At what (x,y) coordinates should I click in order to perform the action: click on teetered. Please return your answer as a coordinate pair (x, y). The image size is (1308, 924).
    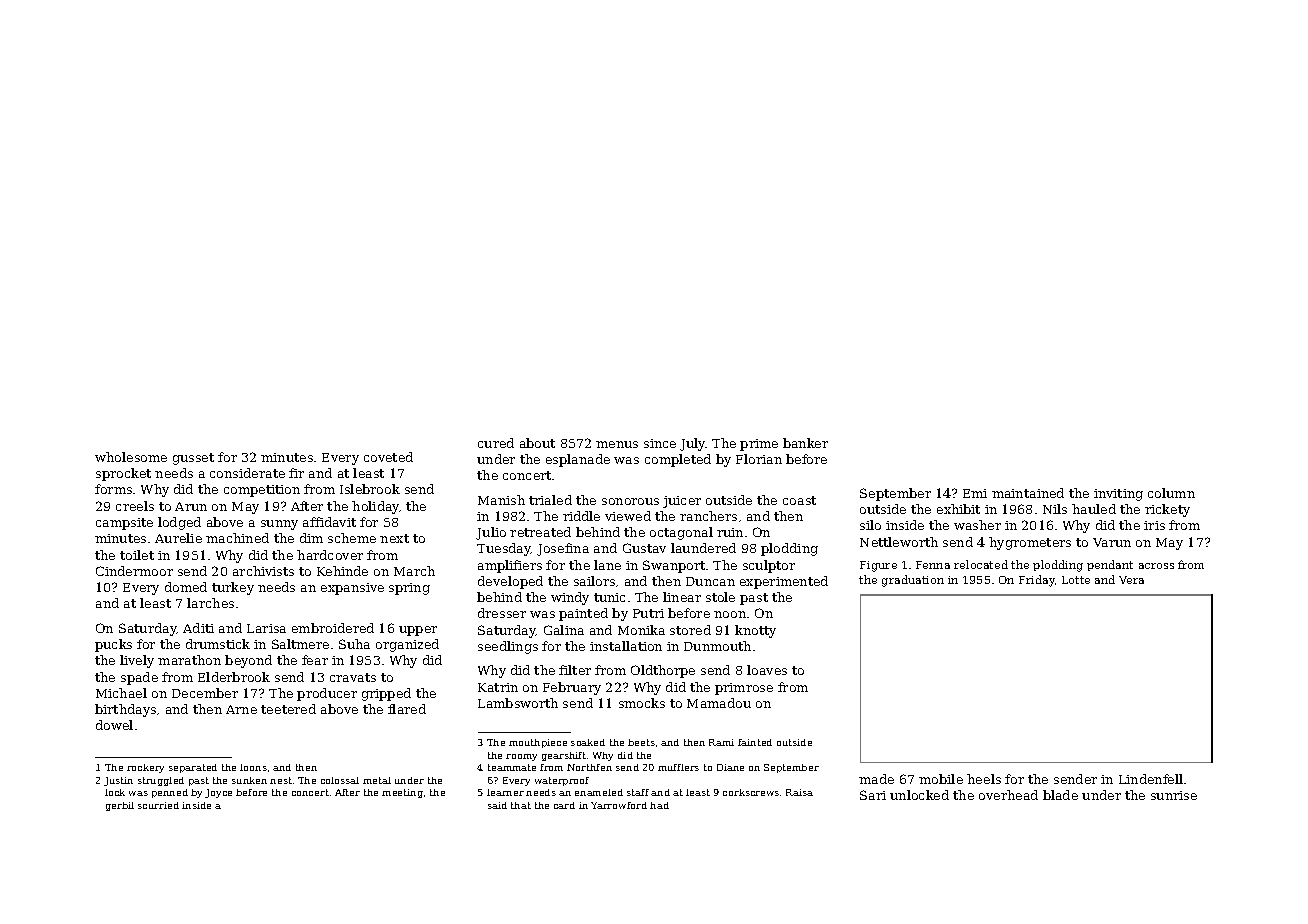
    Looking at the image, I should click on (288, 709).
